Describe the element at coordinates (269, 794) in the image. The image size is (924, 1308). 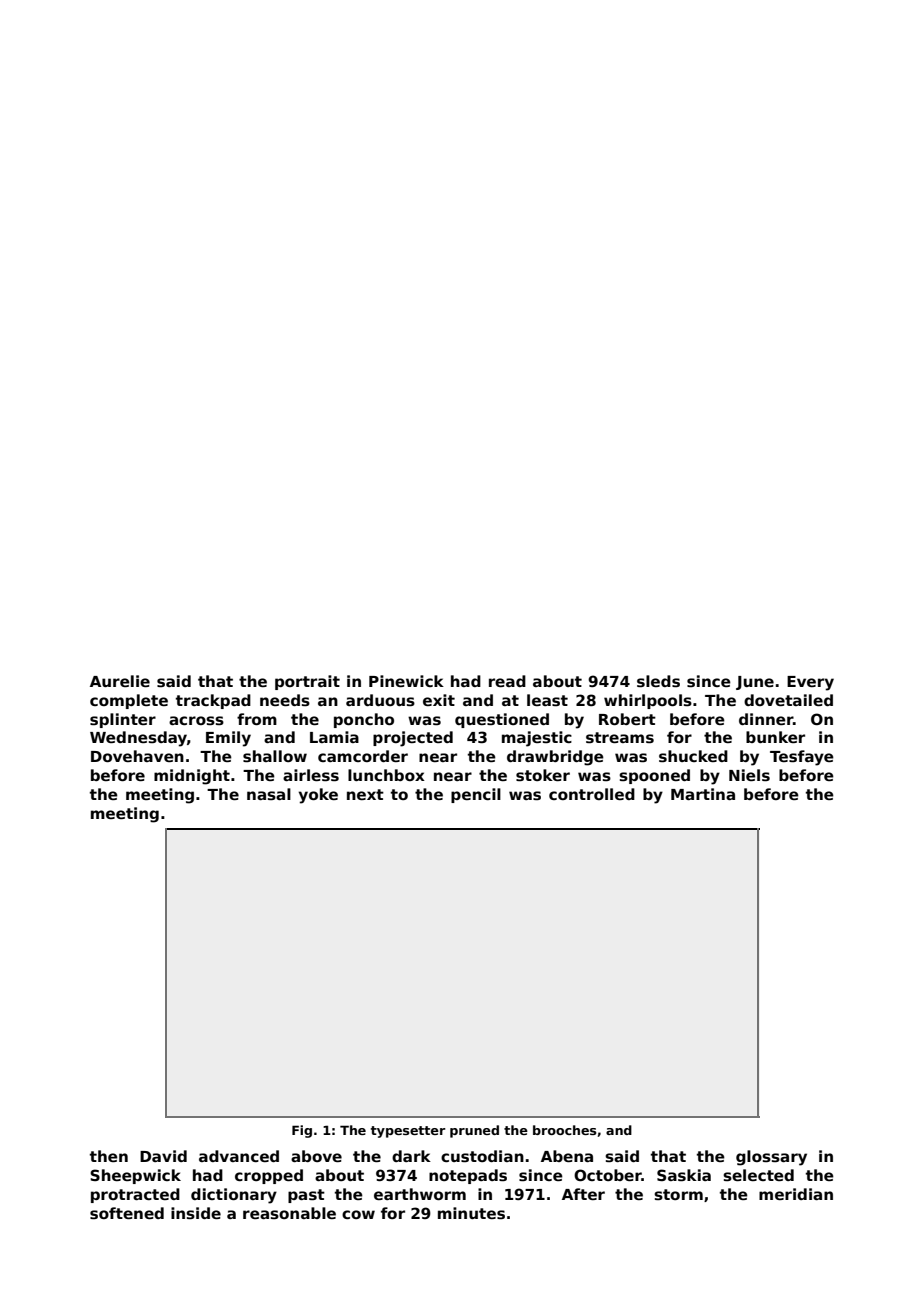
I see `nasal` at that location.
